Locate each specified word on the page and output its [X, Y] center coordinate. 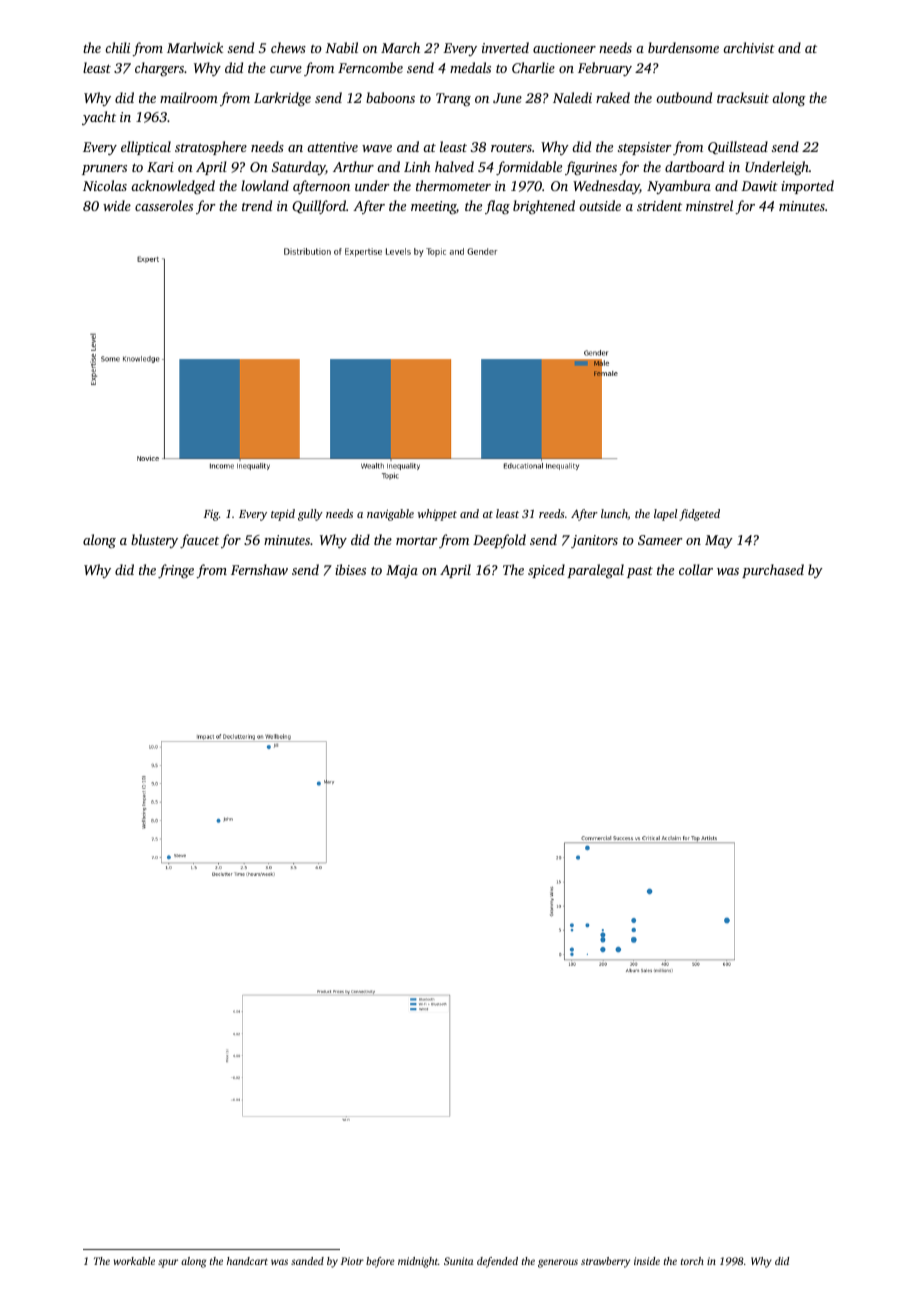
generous [558, 1263]
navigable [390, 515]
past [640, 572]
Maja [402, 571]
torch [692, 1261]
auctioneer [564, 48]
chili [117, 47]
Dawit [759, 186]
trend [257, 205]
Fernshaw [259, 569]
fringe [176, 571]
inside [647, 1261]
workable [134, 1261]
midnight [418, 1262]
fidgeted [699, 515]
